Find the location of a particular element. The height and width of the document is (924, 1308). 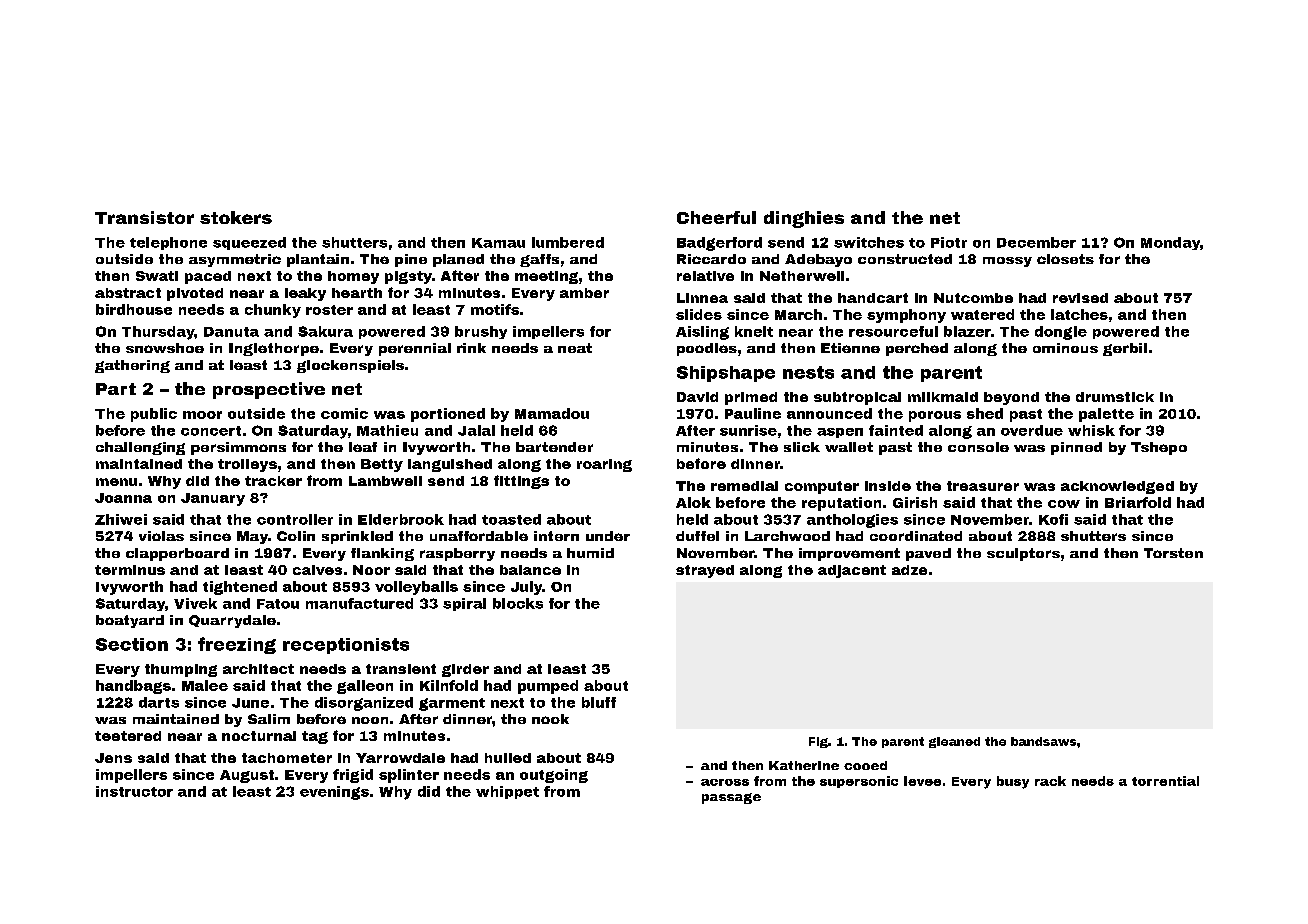

perennial is located at coordinates (415, 349).
